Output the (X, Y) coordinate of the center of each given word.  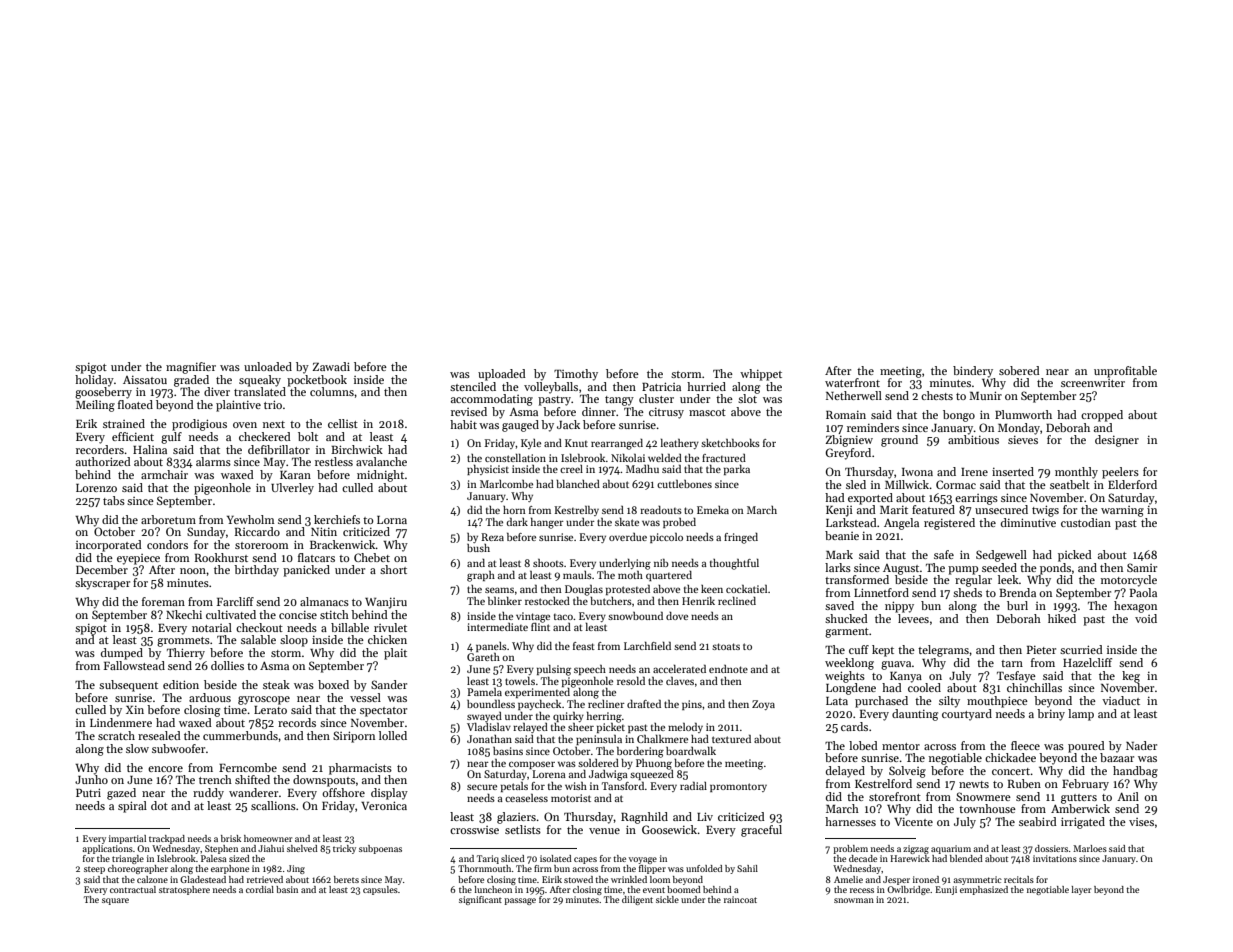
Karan (295, 475)
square (115, 901)
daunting (915, 715)
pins (692, 705)
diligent (637, 900)
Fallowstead (134, 665)
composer (532, 765)
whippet (761, 375)
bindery (973, 372)
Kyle (531, 444)
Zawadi (331, 366)
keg (1131, 677)
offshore (343, 792)
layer (1081, 890)
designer (1117, 441)
